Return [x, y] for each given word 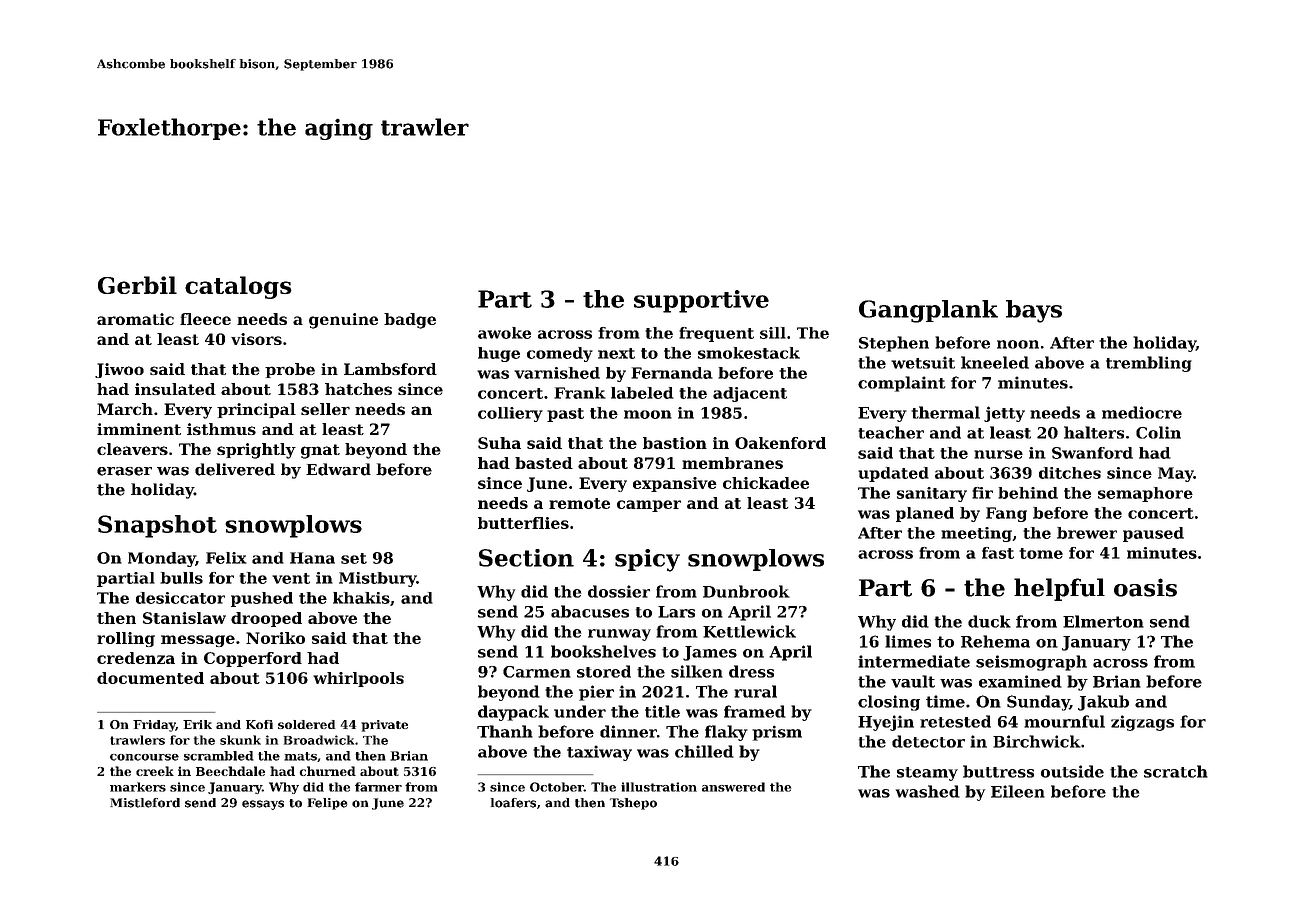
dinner [628, 731]
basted [544, 463]
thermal [945, 412]
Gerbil [137, 285]
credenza [136, 658]
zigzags [1142, 723]
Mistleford [145, 803]
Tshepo [633, 804]
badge [410, 321]
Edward [338, 469]
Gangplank [928, 311]
